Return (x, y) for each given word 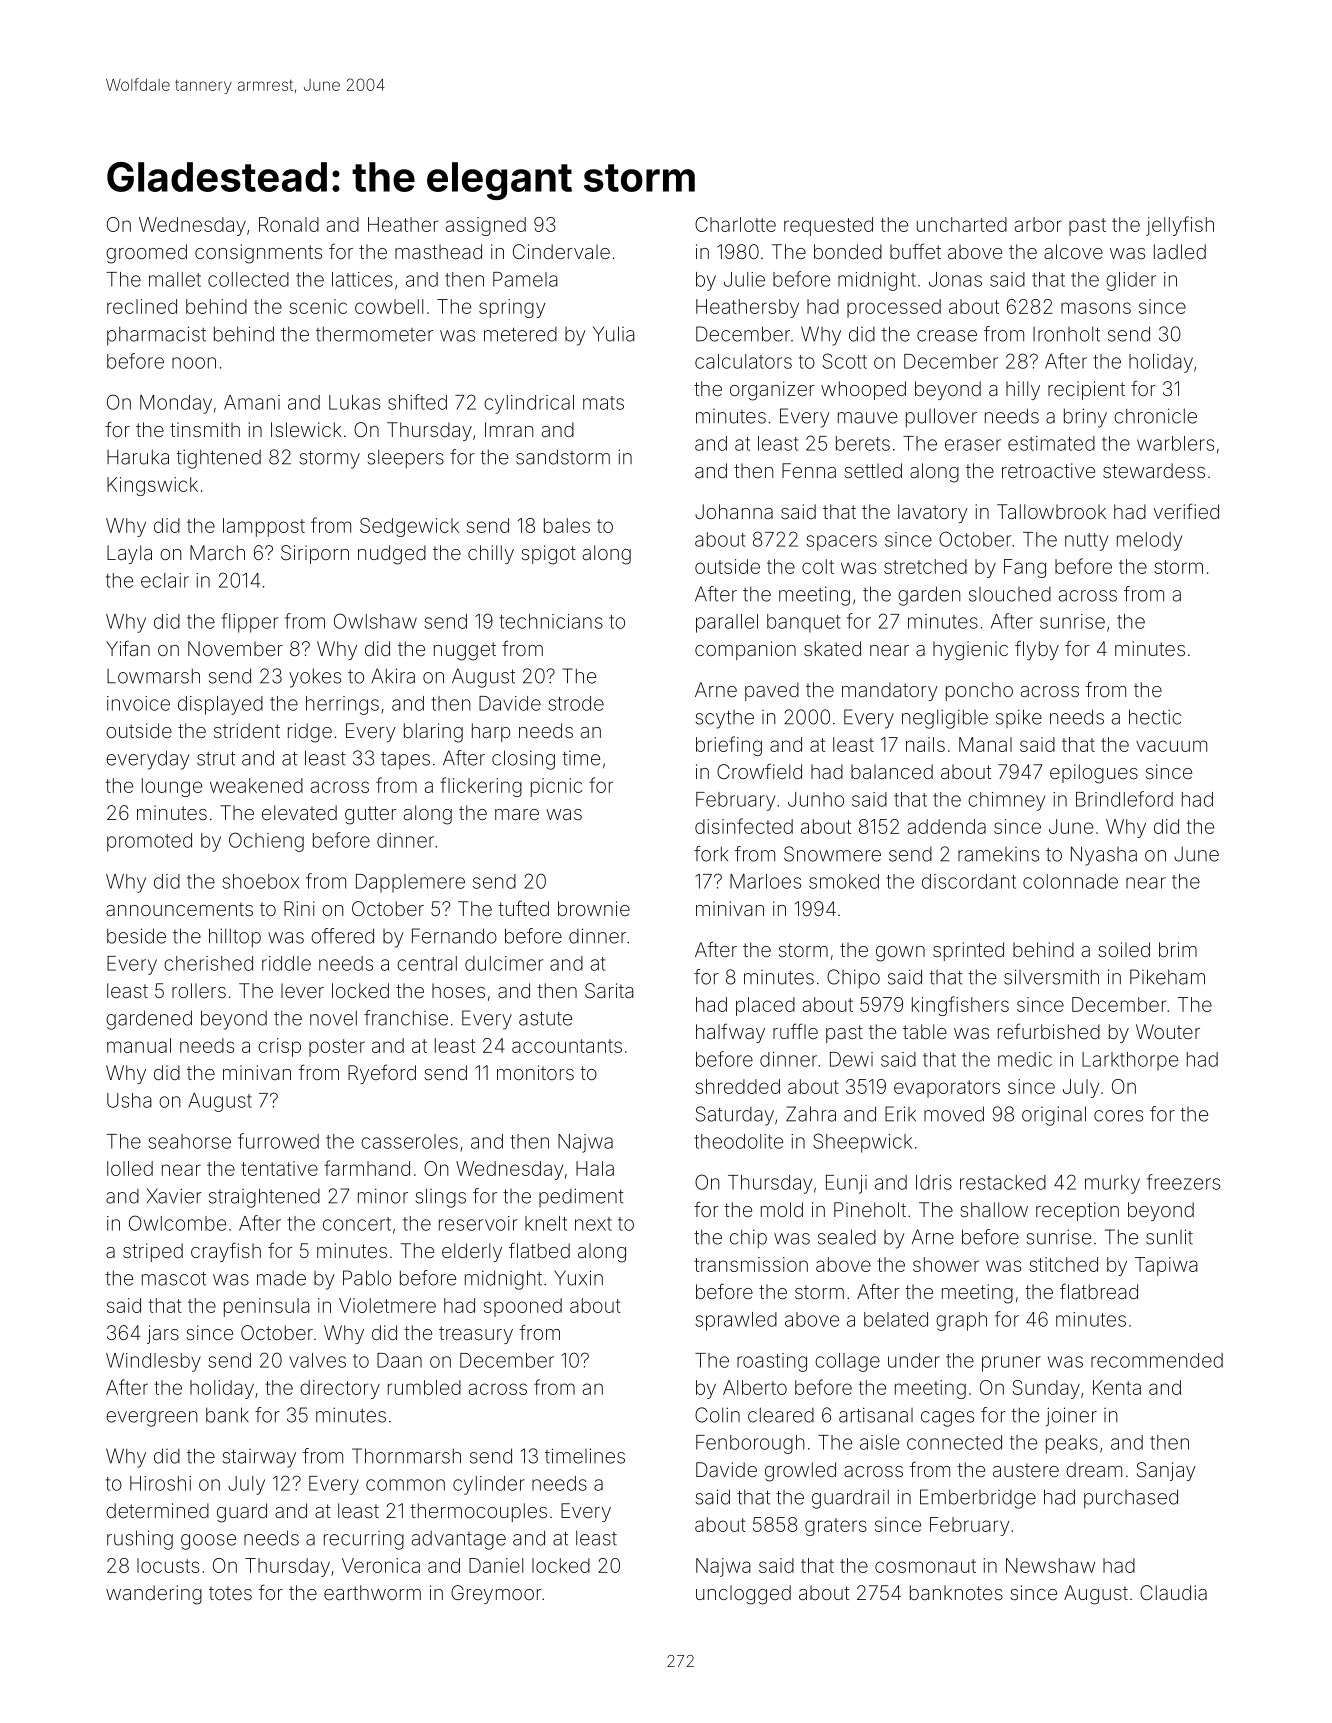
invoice (138, 703)
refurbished (1049, 1031)
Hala (595, 1168)
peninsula (267, 1307)
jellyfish (1180, 226)
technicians (551, 621)
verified (1186, 511)
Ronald (289, 224)
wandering (154, 1595)
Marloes (765, 881)
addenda (947, 826)
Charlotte (735, 224)
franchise (406, 1018)
